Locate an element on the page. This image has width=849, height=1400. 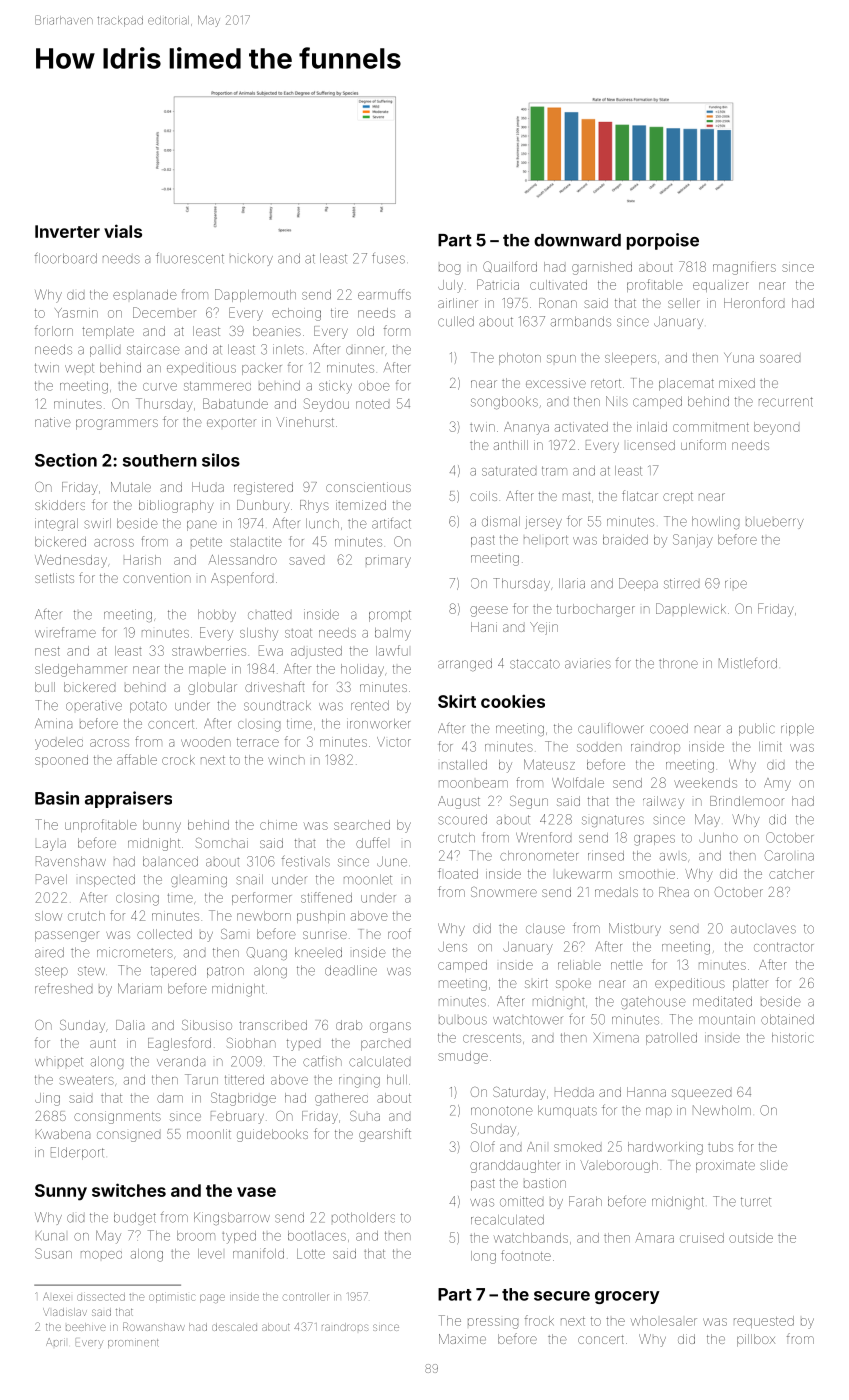
Yasmin is located at coordinates (76, 313).
